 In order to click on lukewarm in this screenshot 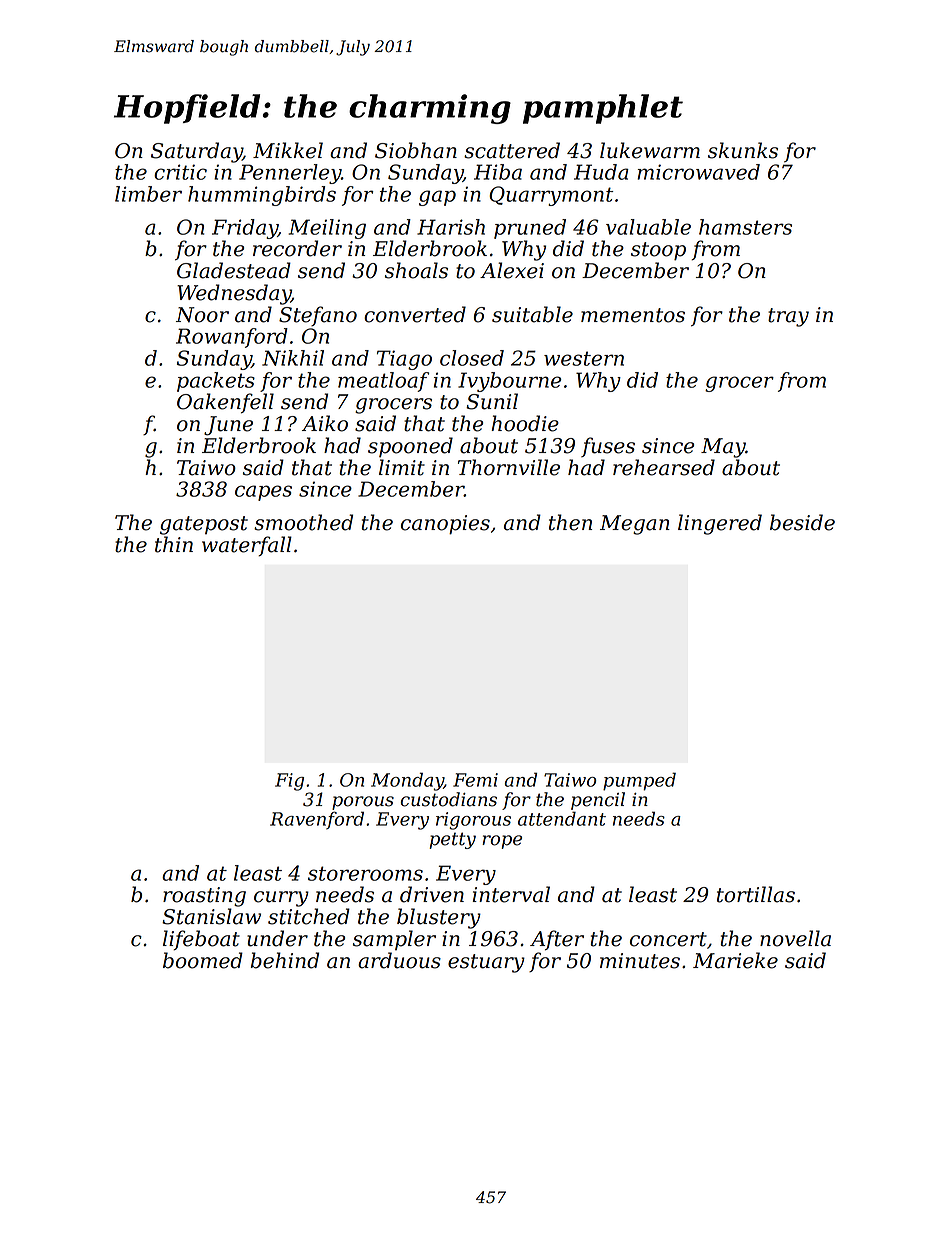, I will do `click(650, 150)`.
